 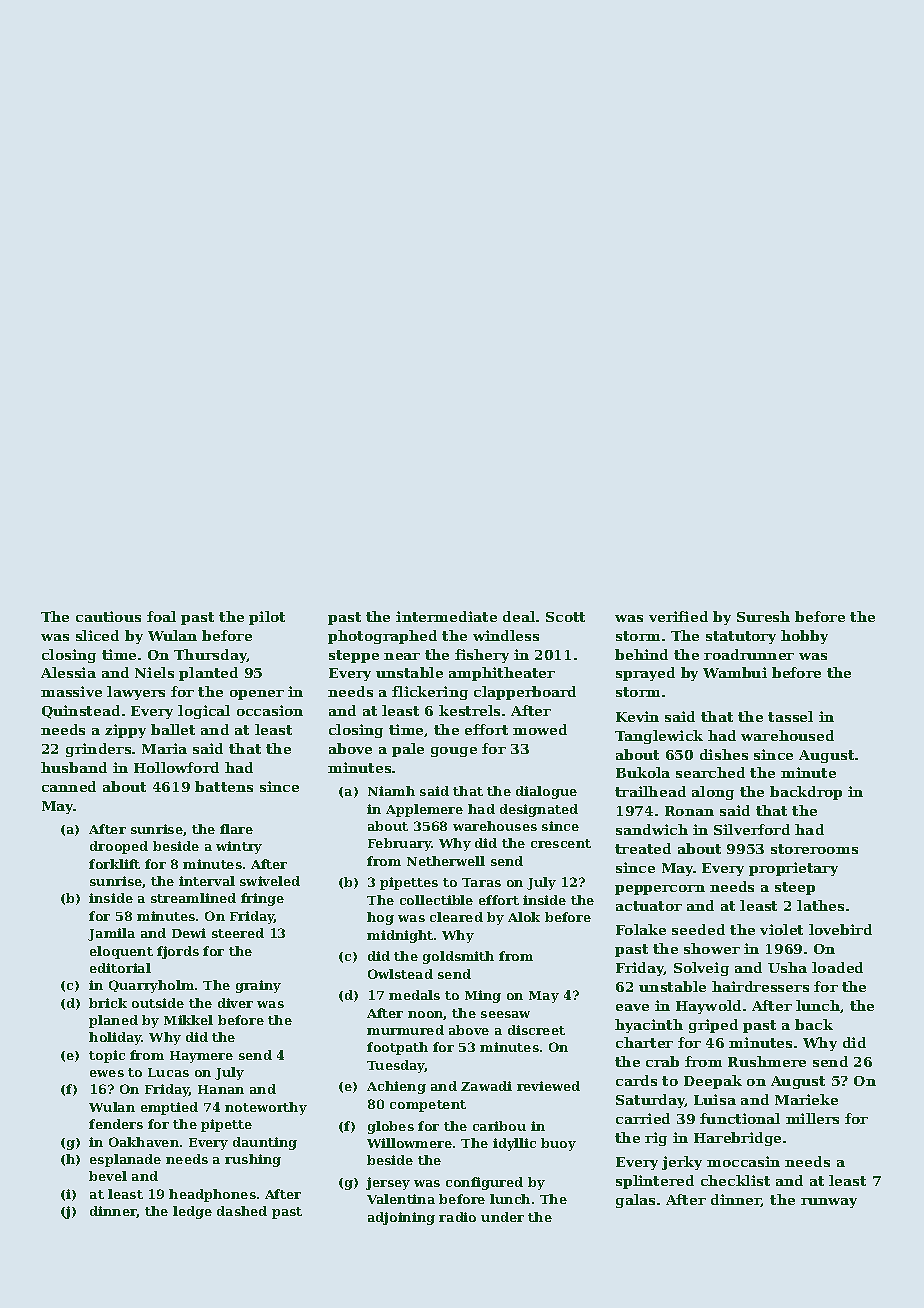 I want to click on Zawadi, so click(x=486, y=1086).
